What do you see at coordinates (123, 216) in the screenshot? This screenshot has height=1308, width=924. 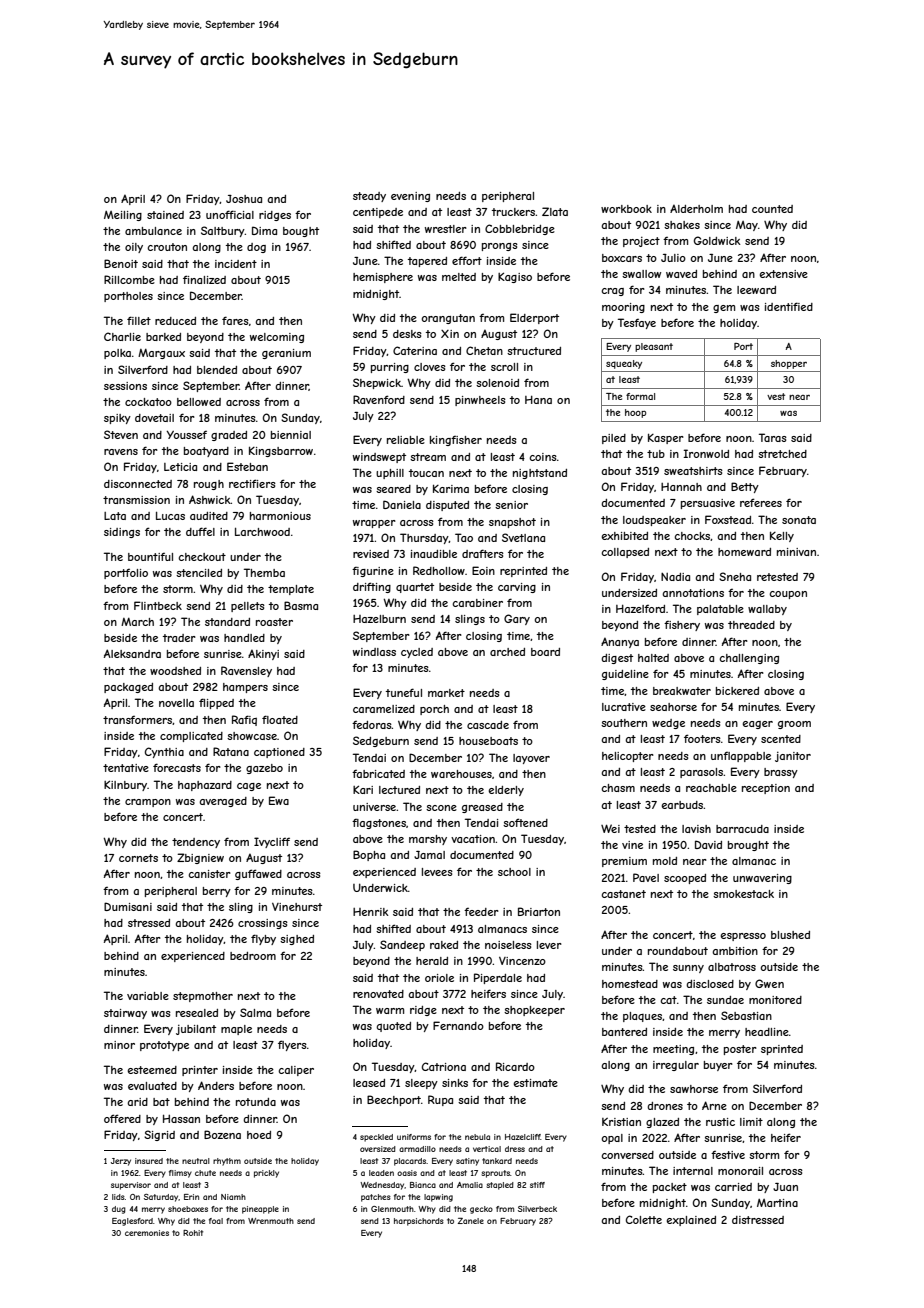 I see `Meiling` at bounding box center [123, 216].
